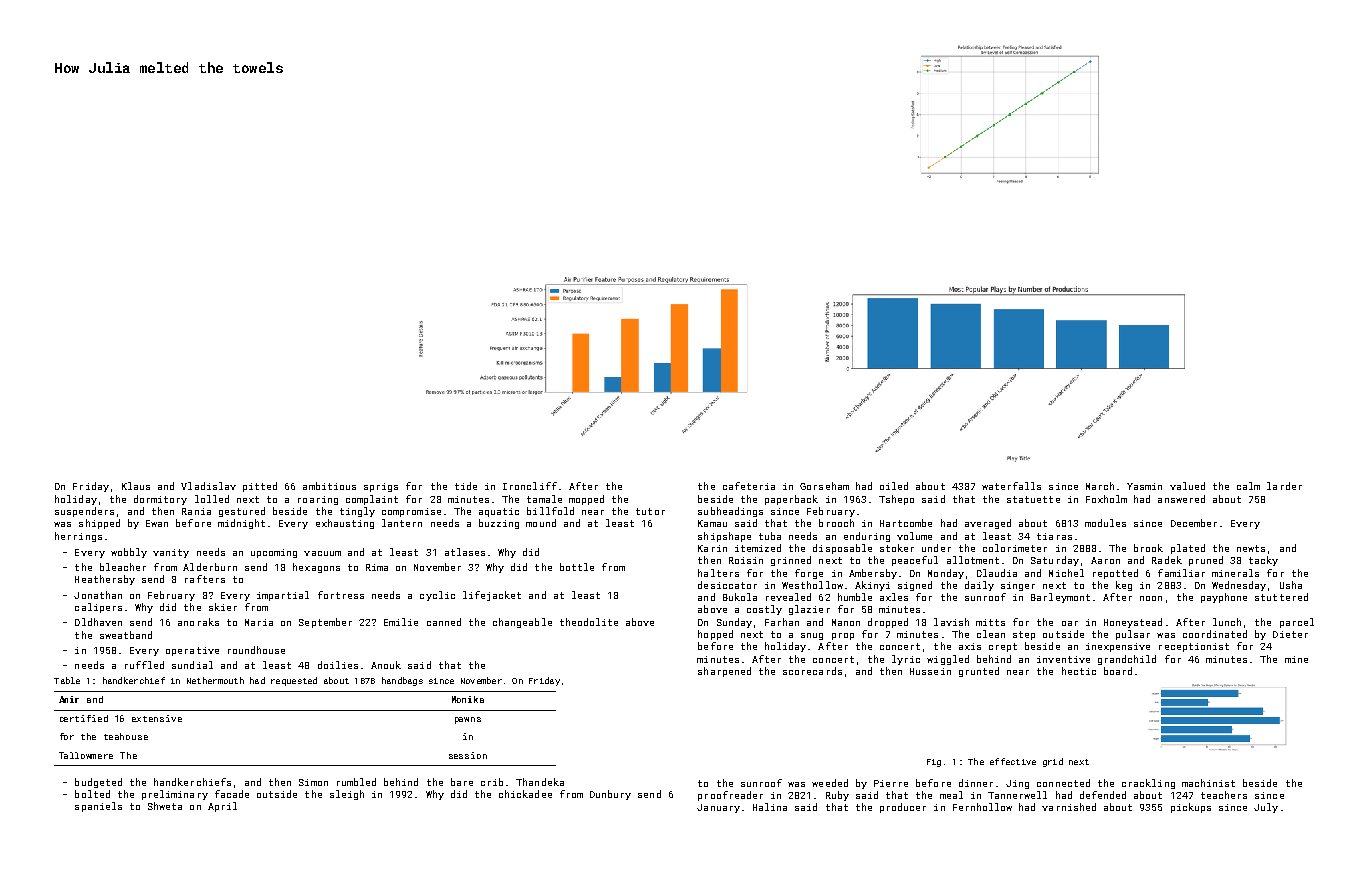 The height and width of the screenshot is (887, 1372). I want to click on Vladislav, so click(208, 486).
